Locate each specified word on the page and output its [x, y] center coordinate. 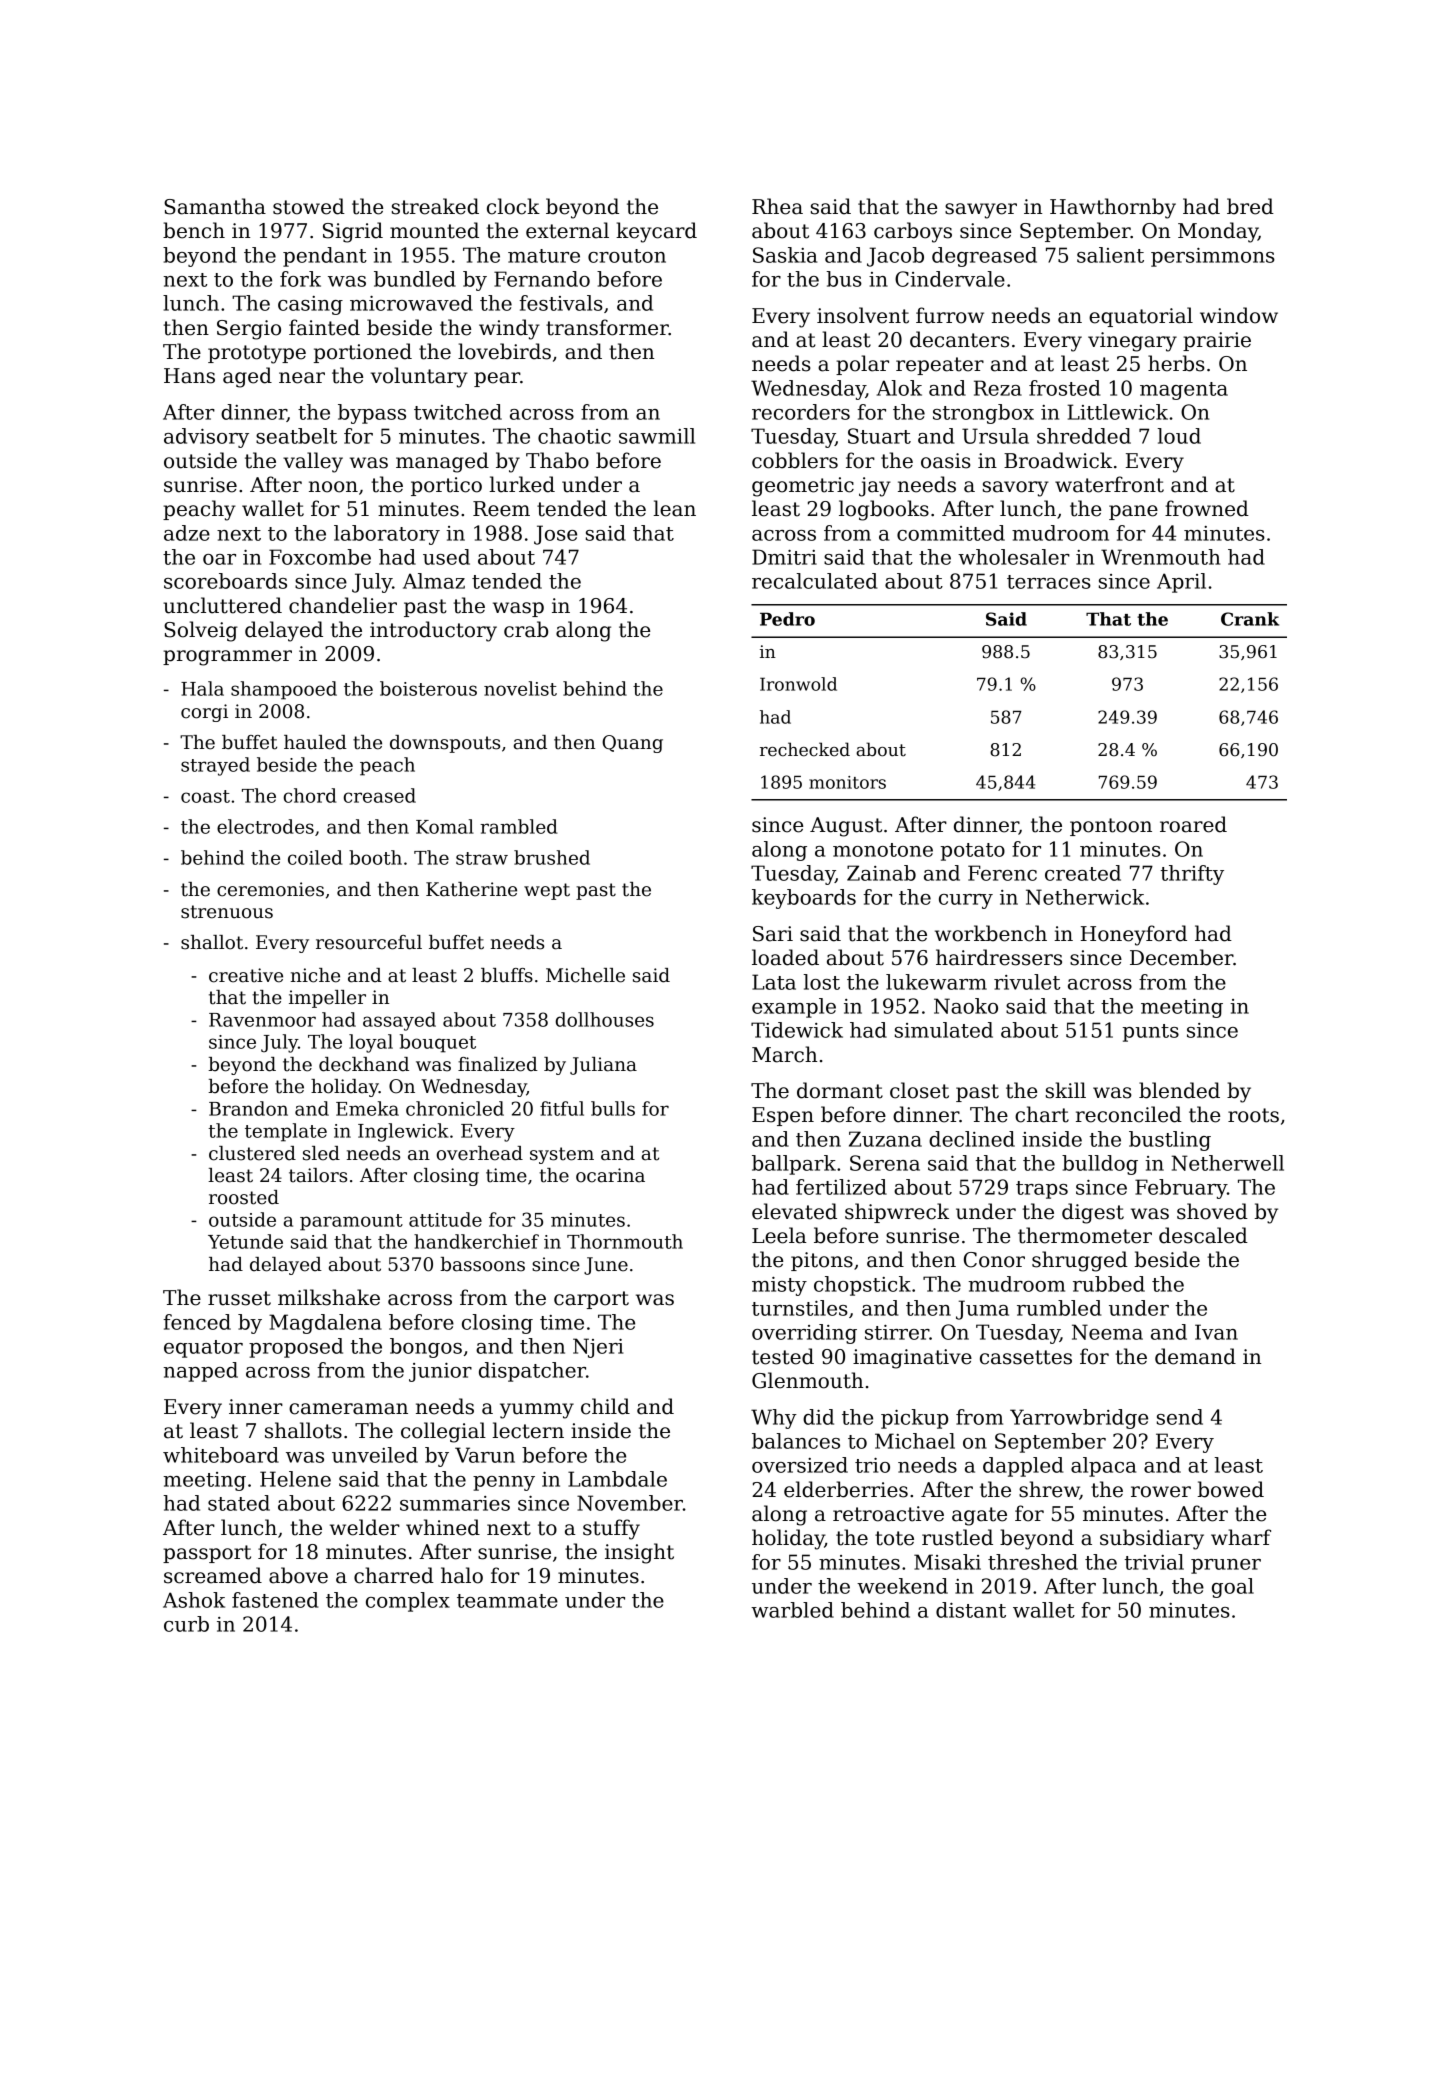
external [567, 230]
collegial [443, 1432]
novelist [520, 688]
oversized [800, 1465]
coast [205, 796]
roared [1193, 824]
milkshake [329, 1297]
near [302, 378]
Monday [1218, 232]
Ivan [1216, 1332]
